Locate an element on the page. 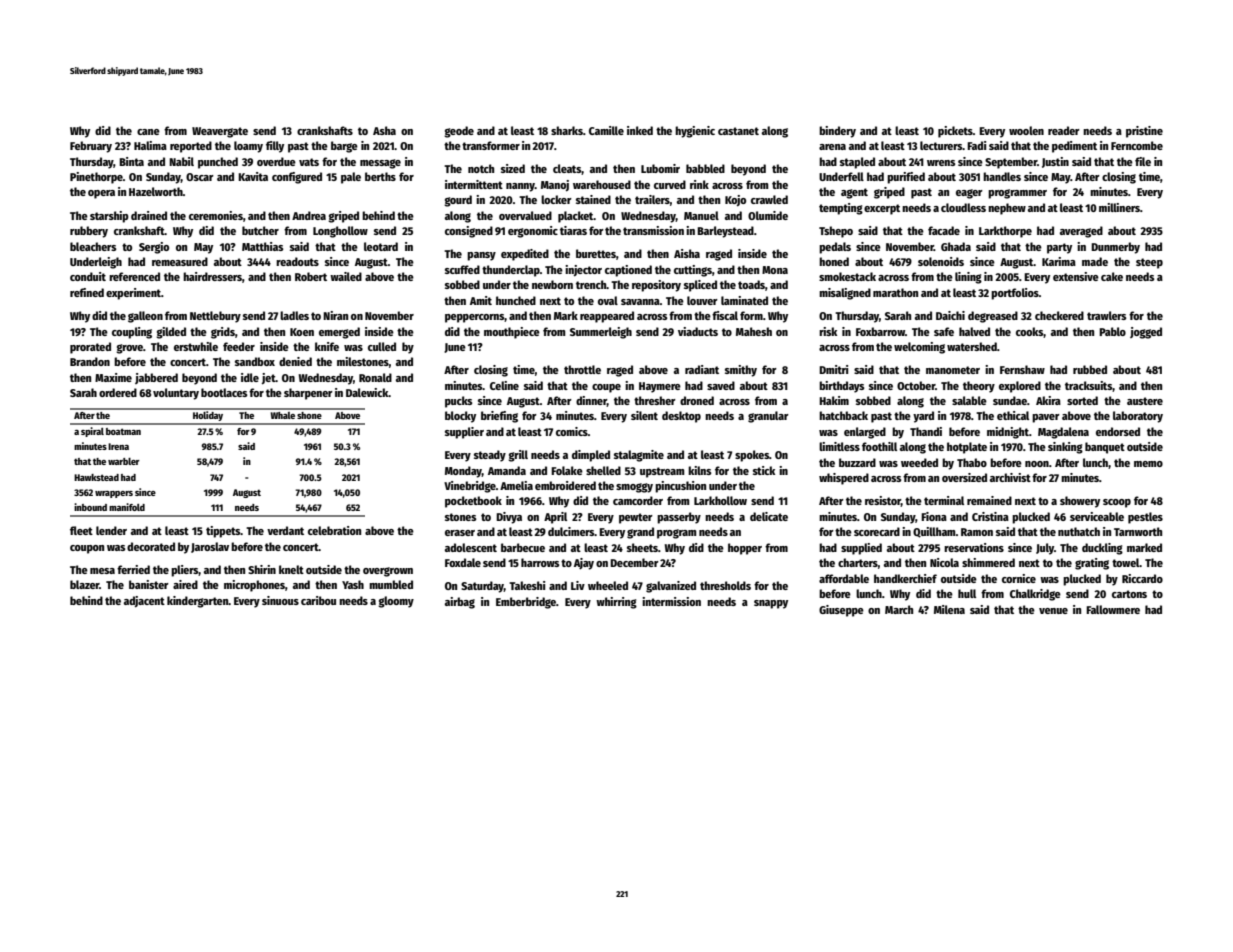  woolen is located at coordinates (1026, 130).
